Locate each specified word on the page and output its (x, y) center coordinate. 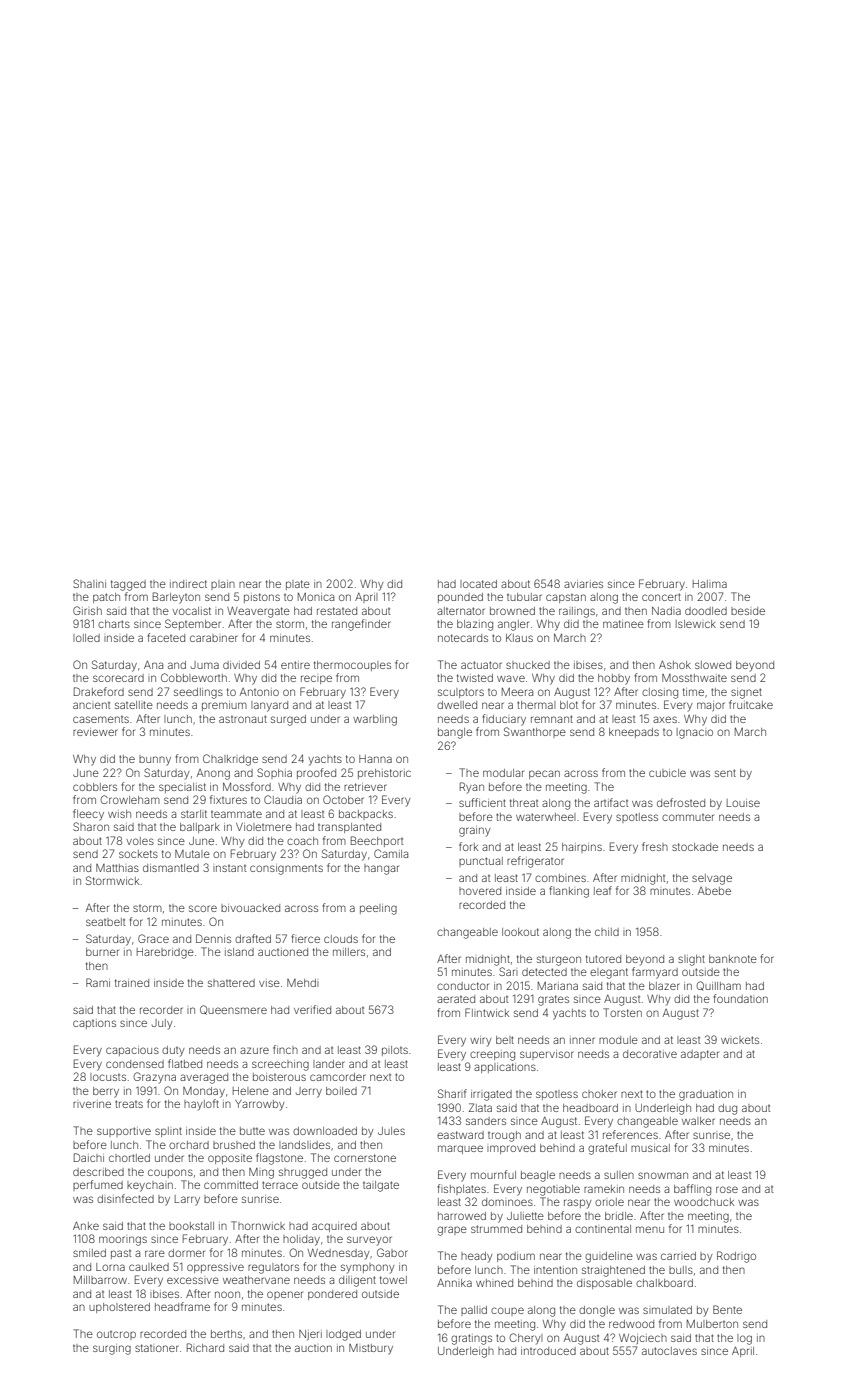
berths (226, 1334)
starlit (194, 814)
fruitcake (751, 704)
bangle (455, 733)
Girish (87, 610)
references (630, 1134)
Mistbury (371, 1349)
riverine (92, 1104)
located (478, 584)
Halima (710, 584)
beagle (538, 1176)
